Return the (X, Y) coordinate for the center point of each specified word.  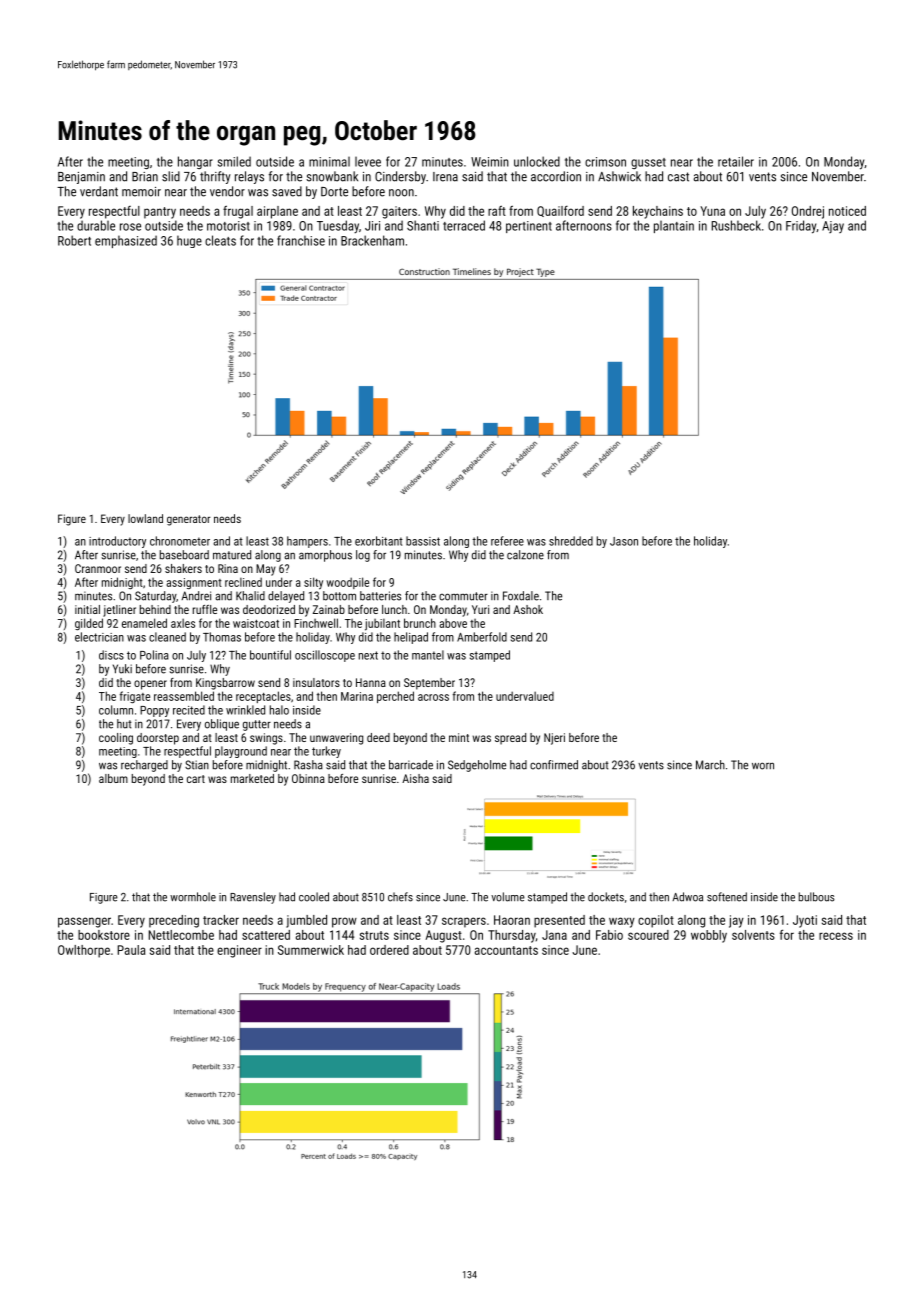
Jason (624, 541)
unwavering (336, 739)
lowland (145, 518)
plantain (674, 227)
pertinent (529, 227)
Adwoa (687, 897)
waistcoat (256, 623)
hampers (307, 542)
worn (763, 766)
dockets (606, 897)
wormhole (193, 897)
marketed (252, 778)
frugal (238, 212)
